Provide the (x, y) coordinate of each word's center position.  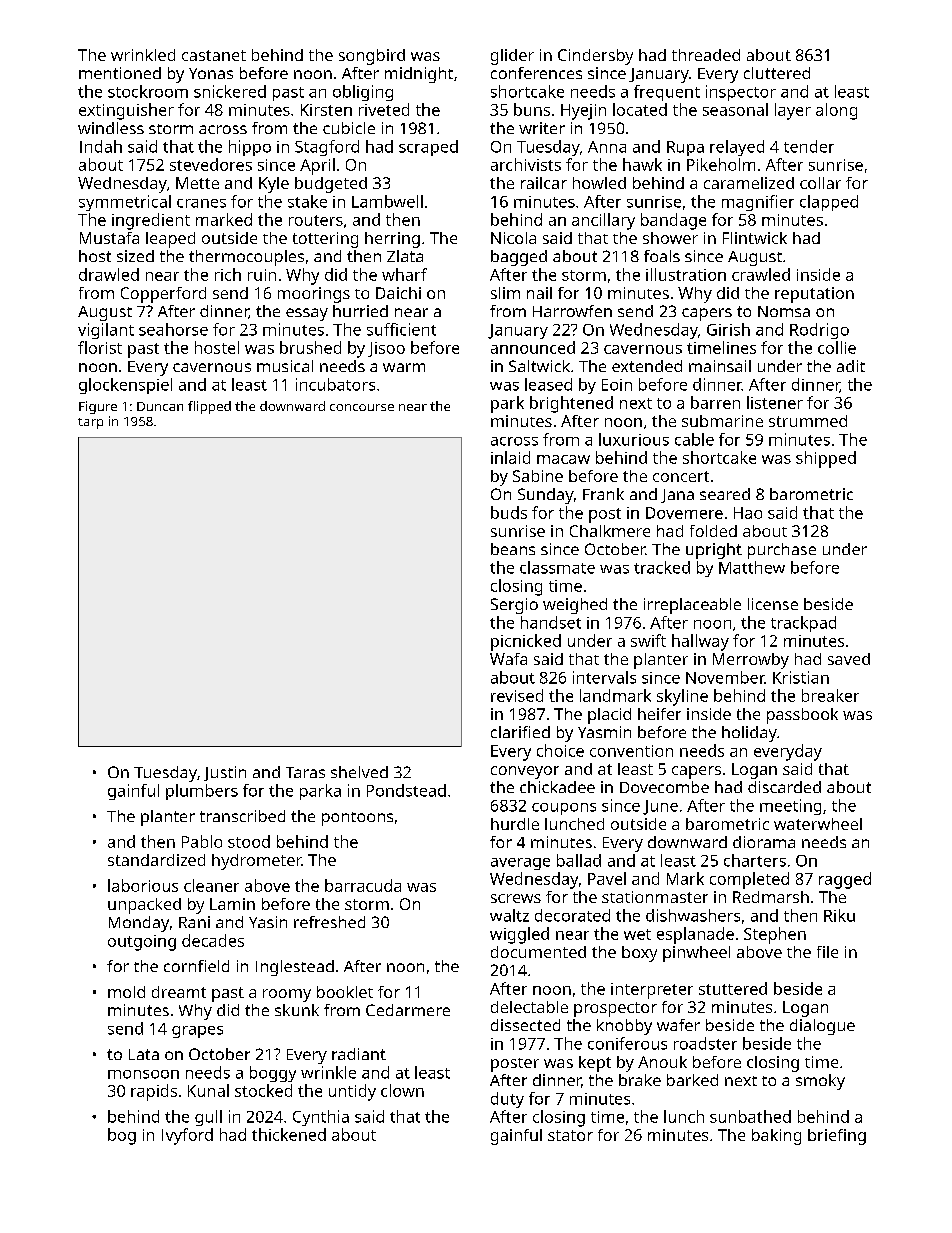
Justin (225, 773)
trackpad (803, 624)
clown (402, 1090)
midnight (419, 75)
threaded (706, 55)
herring (392, 240)
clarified (520, 732)
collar (820, 183)
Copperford (163, 295)
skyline (682, 697)
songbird (372, 57)
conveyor (525, 772)
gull (208, 1118)
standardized (156, 860)
